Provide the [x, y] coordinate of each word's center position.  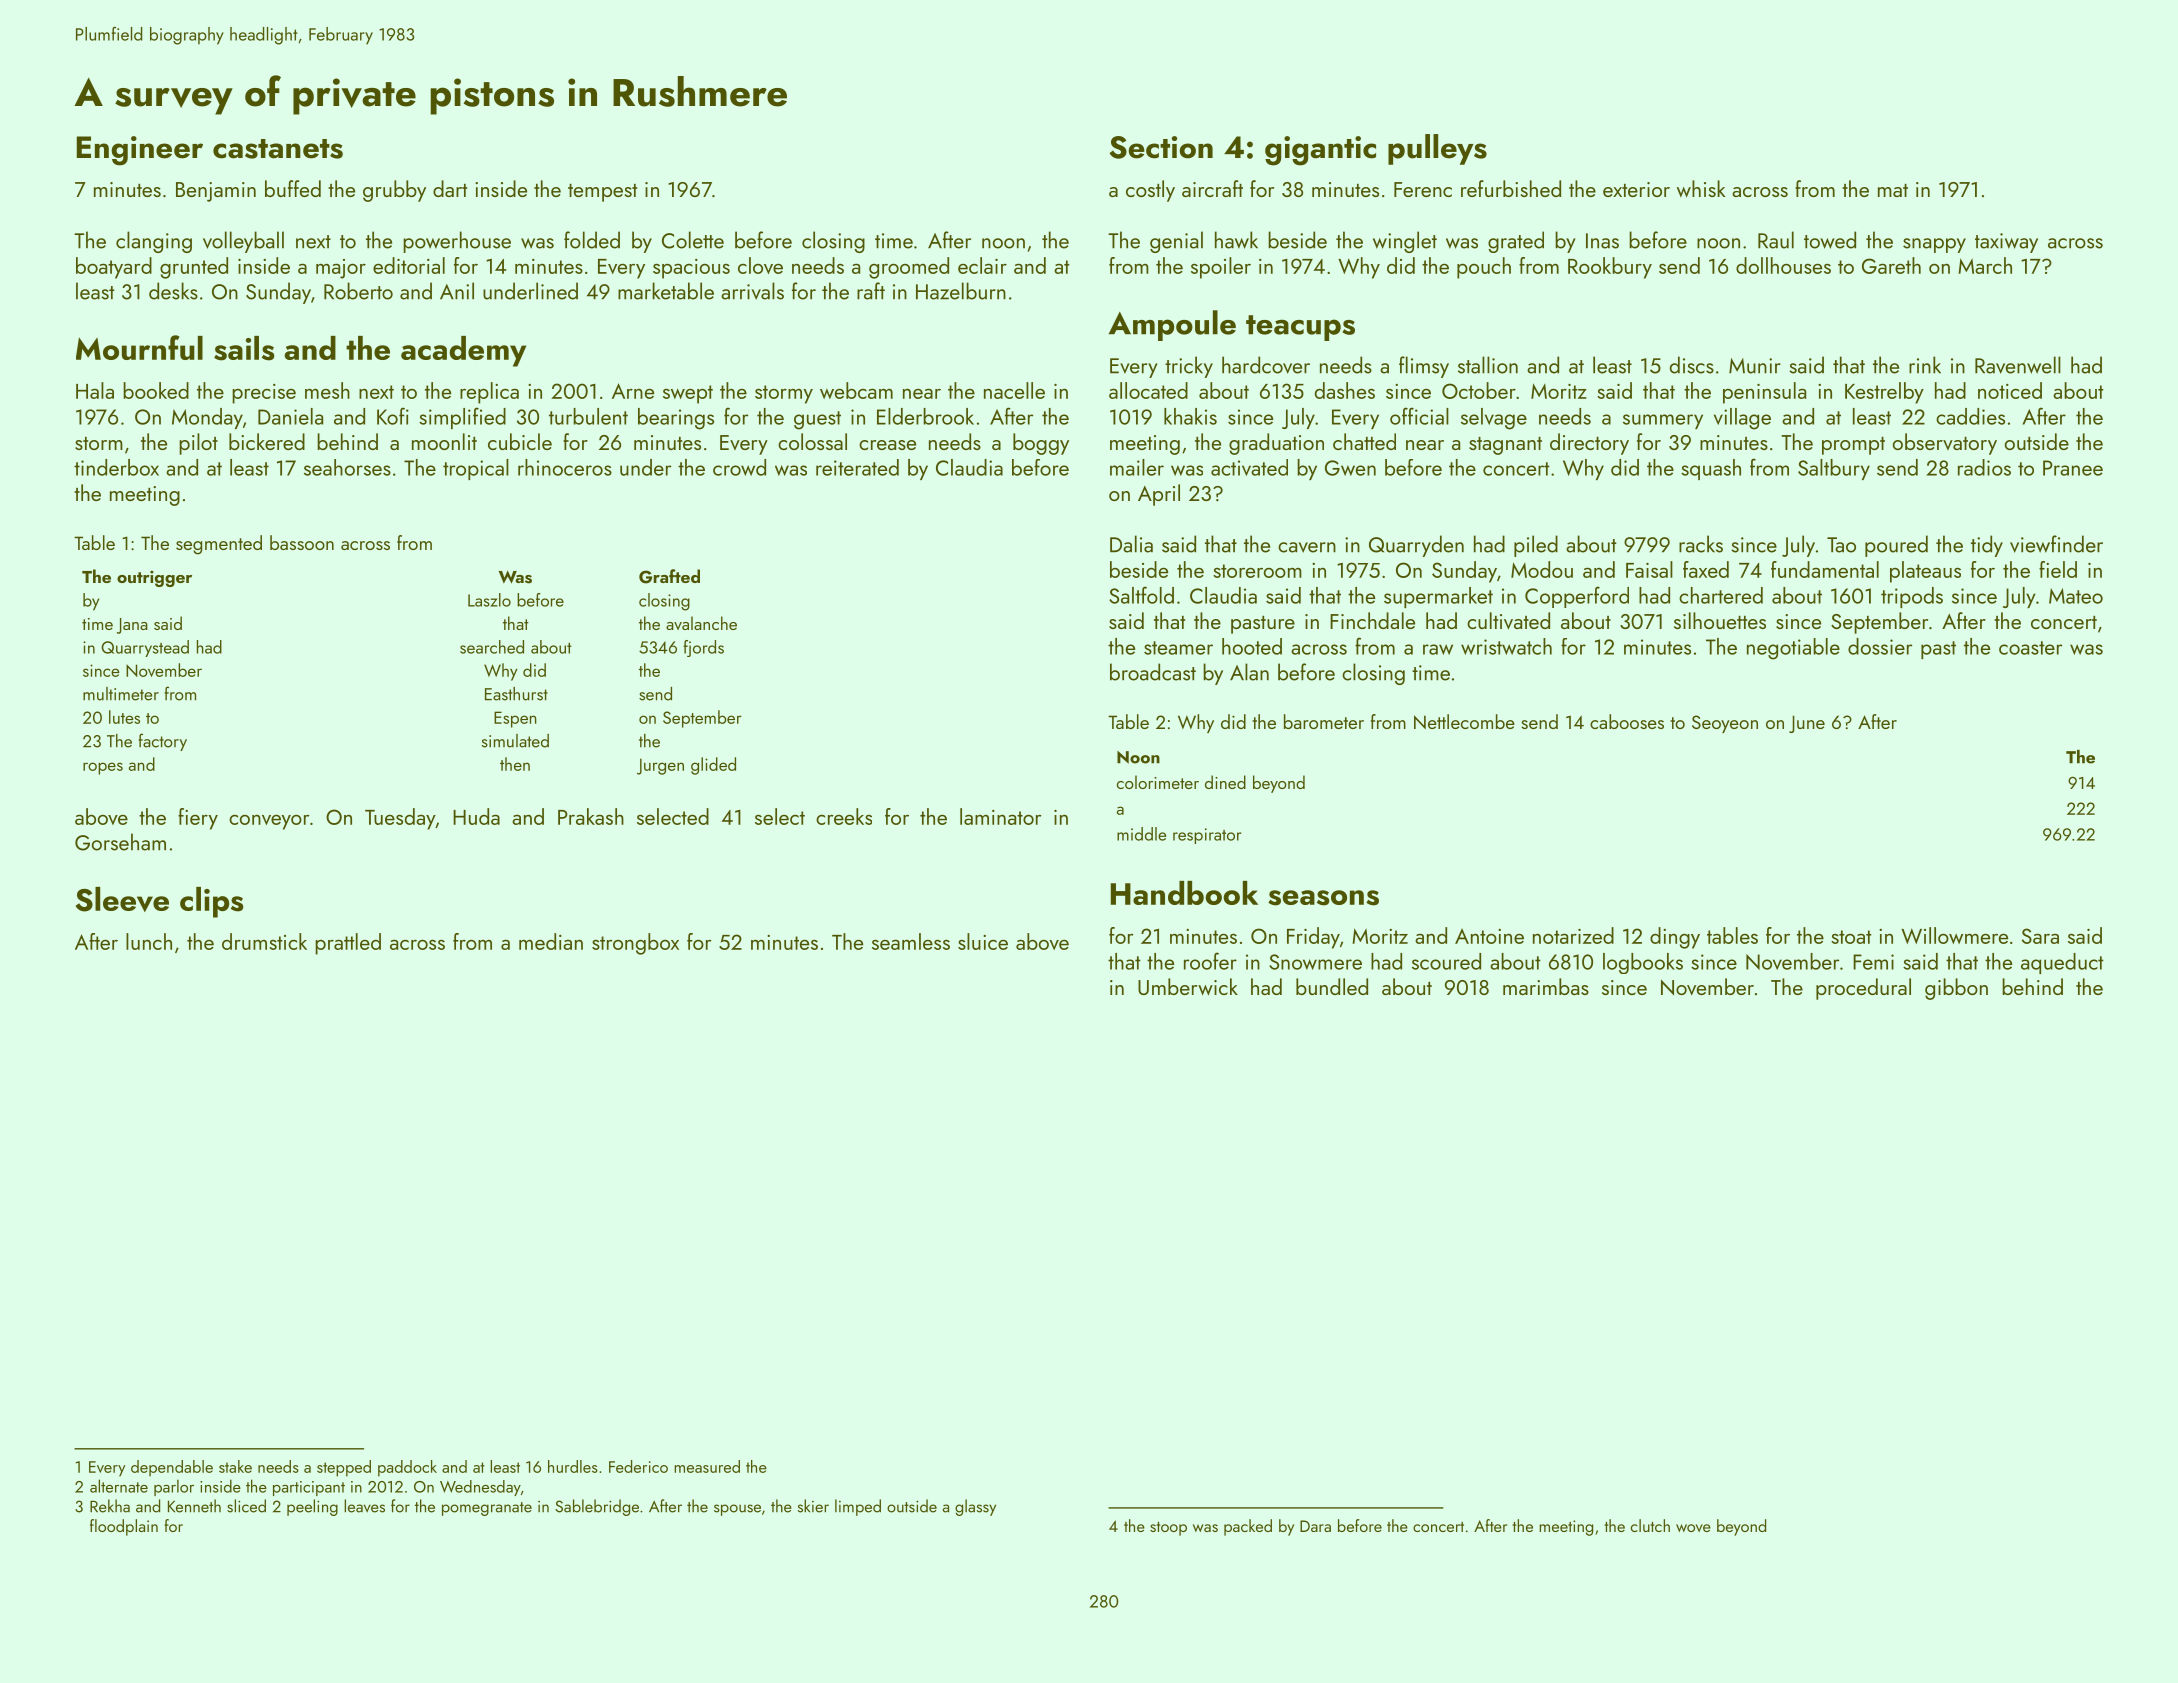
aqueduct [2062, 963]
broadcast [1153, 672]
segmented [219, 545]
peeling [312, 1507]
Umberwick [1188, 986]
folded [592, 240]
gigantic [1320, 151]
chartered [1721, 595]
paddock [407, 1468]
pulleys [1437, 149]
